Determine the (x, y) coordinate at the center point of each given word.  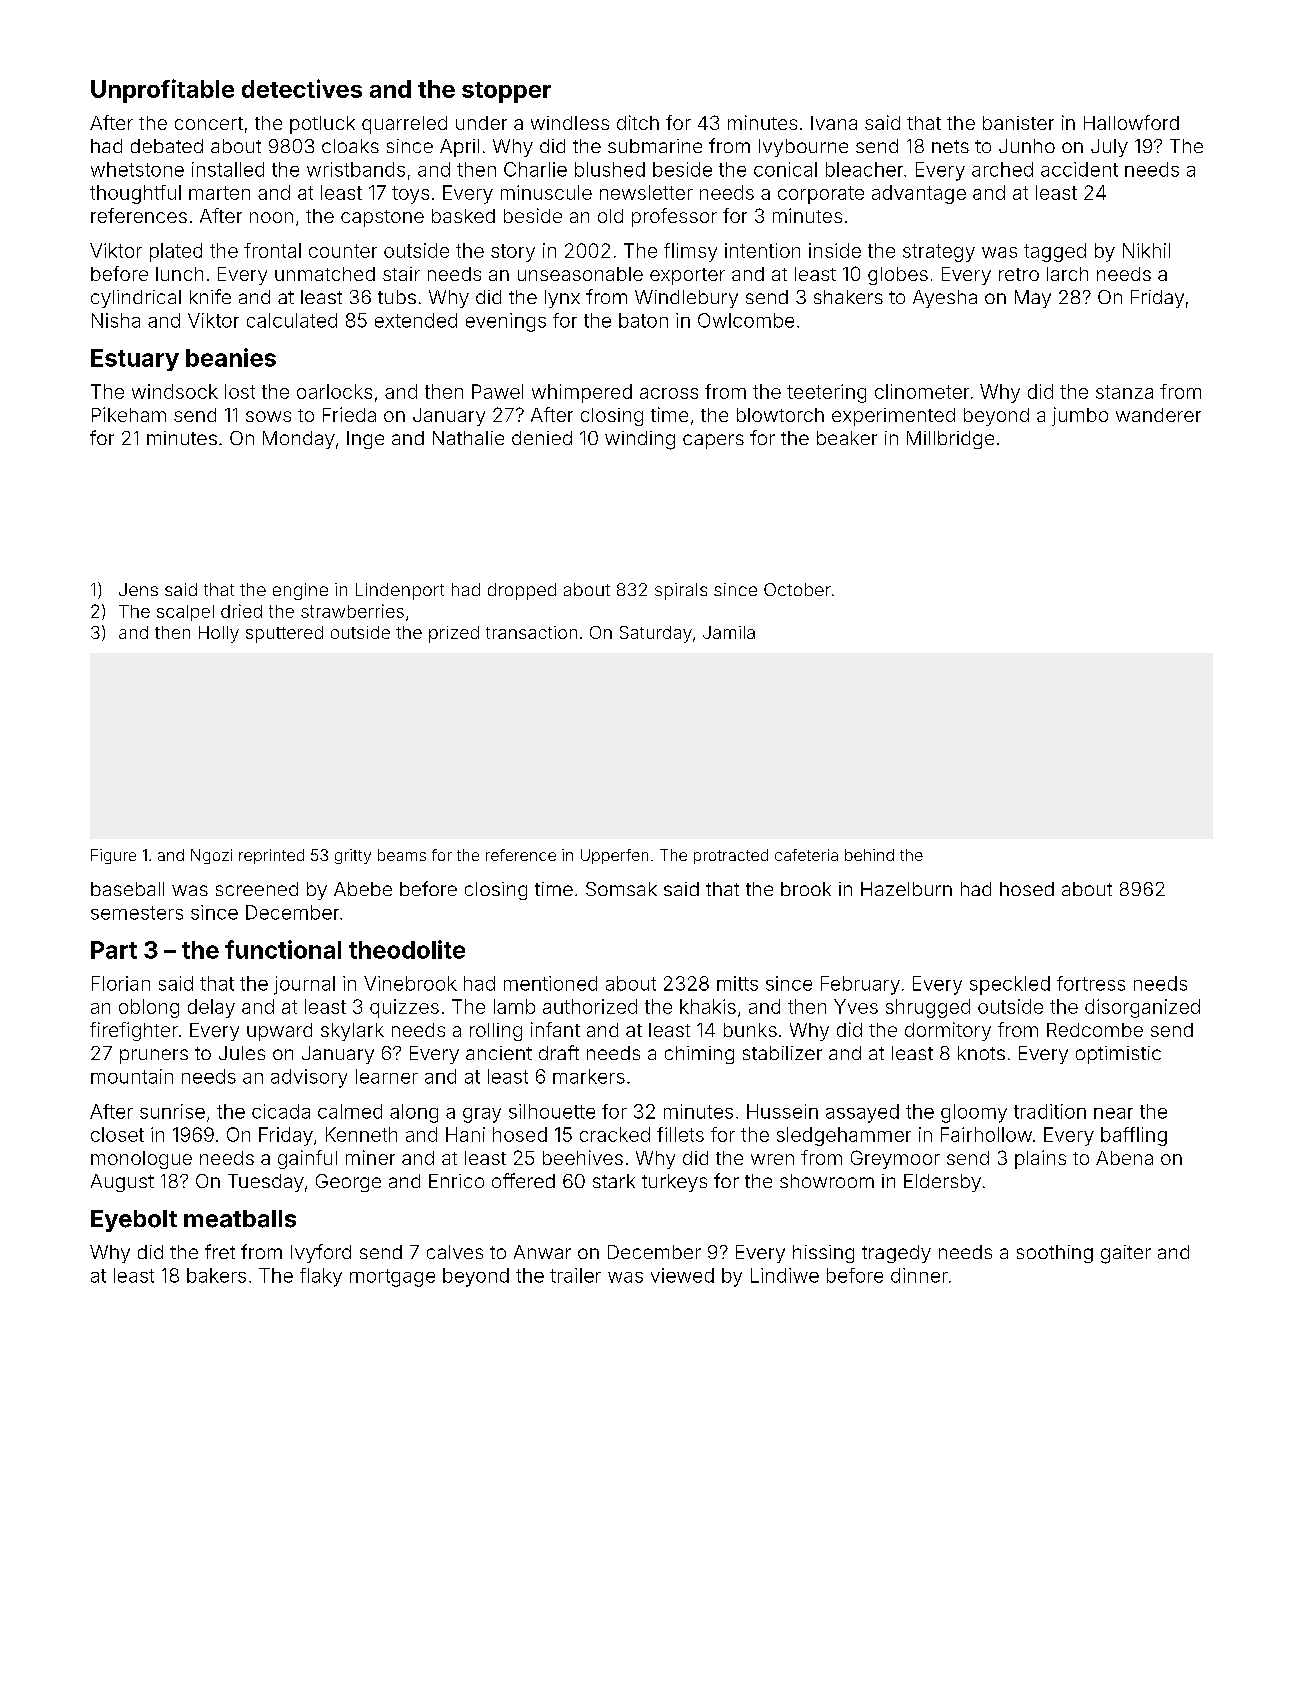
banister (1018, 123)
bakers (216, 1275)
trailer (575, 1275)
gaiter (1126, 1254)
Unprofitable (162, 91)
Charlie (535, 169)
